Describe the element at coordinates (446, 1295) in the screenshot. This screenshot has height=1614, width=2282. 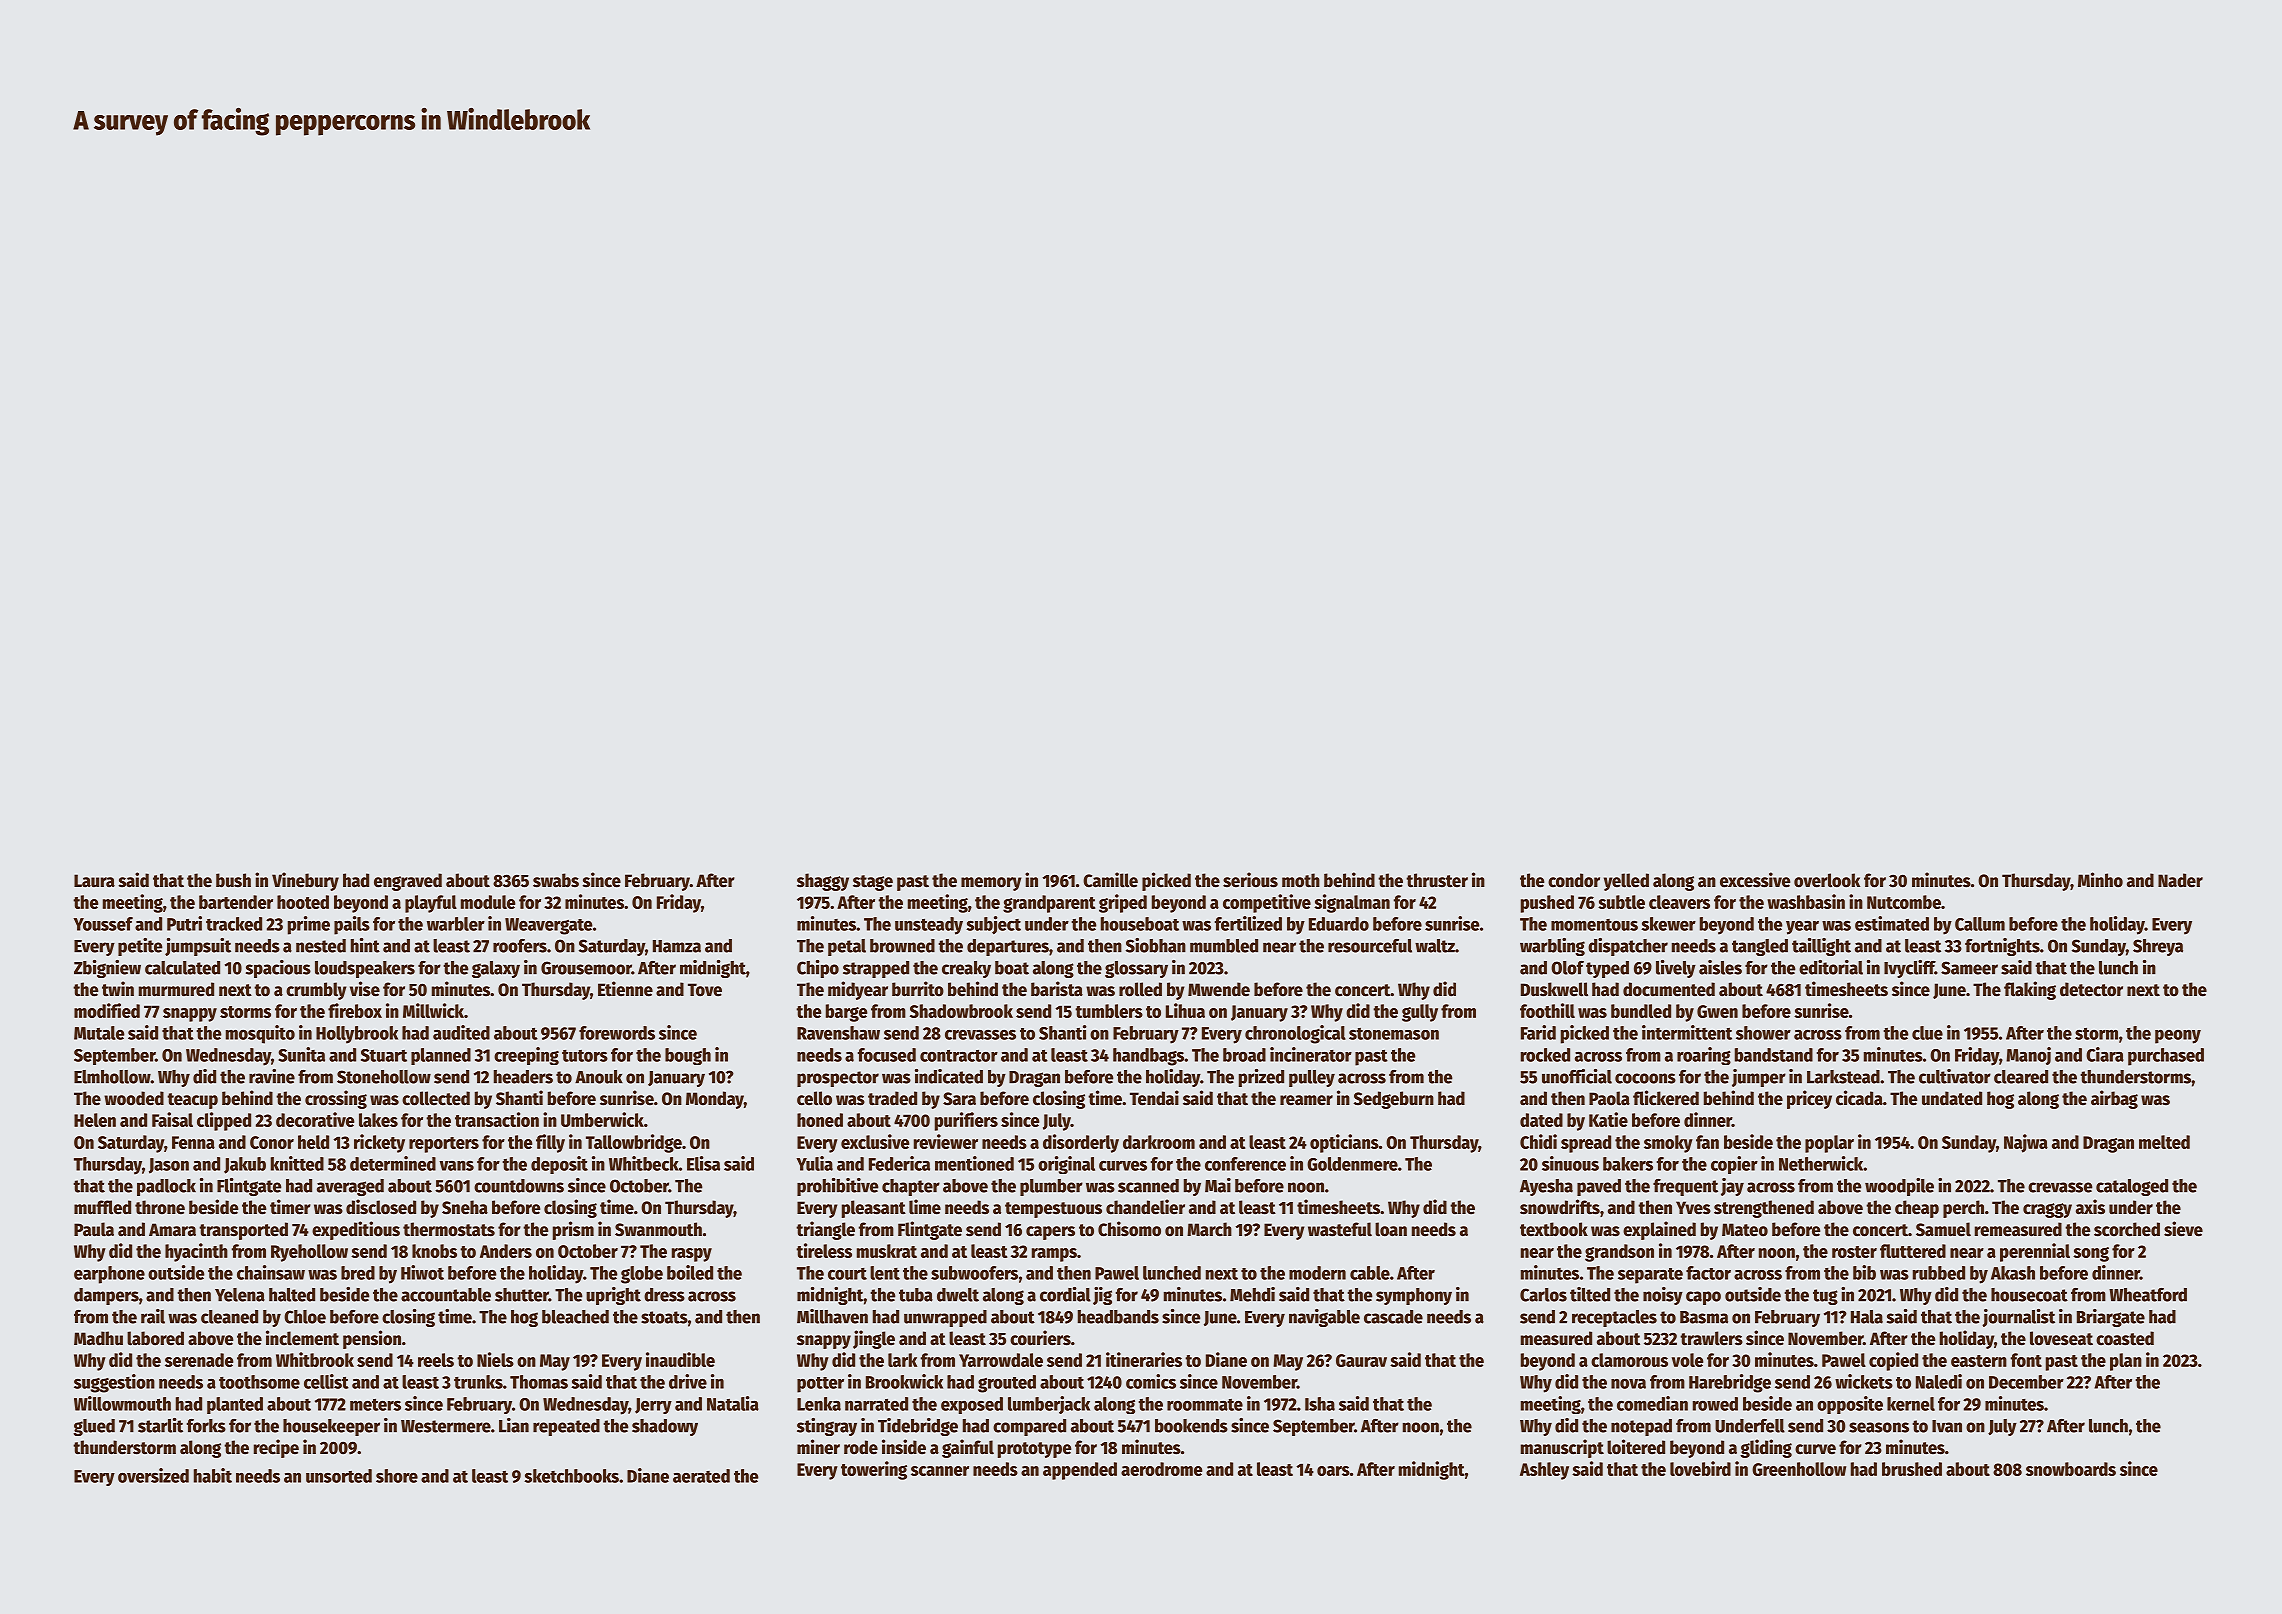
I see `accountable` at that location.
